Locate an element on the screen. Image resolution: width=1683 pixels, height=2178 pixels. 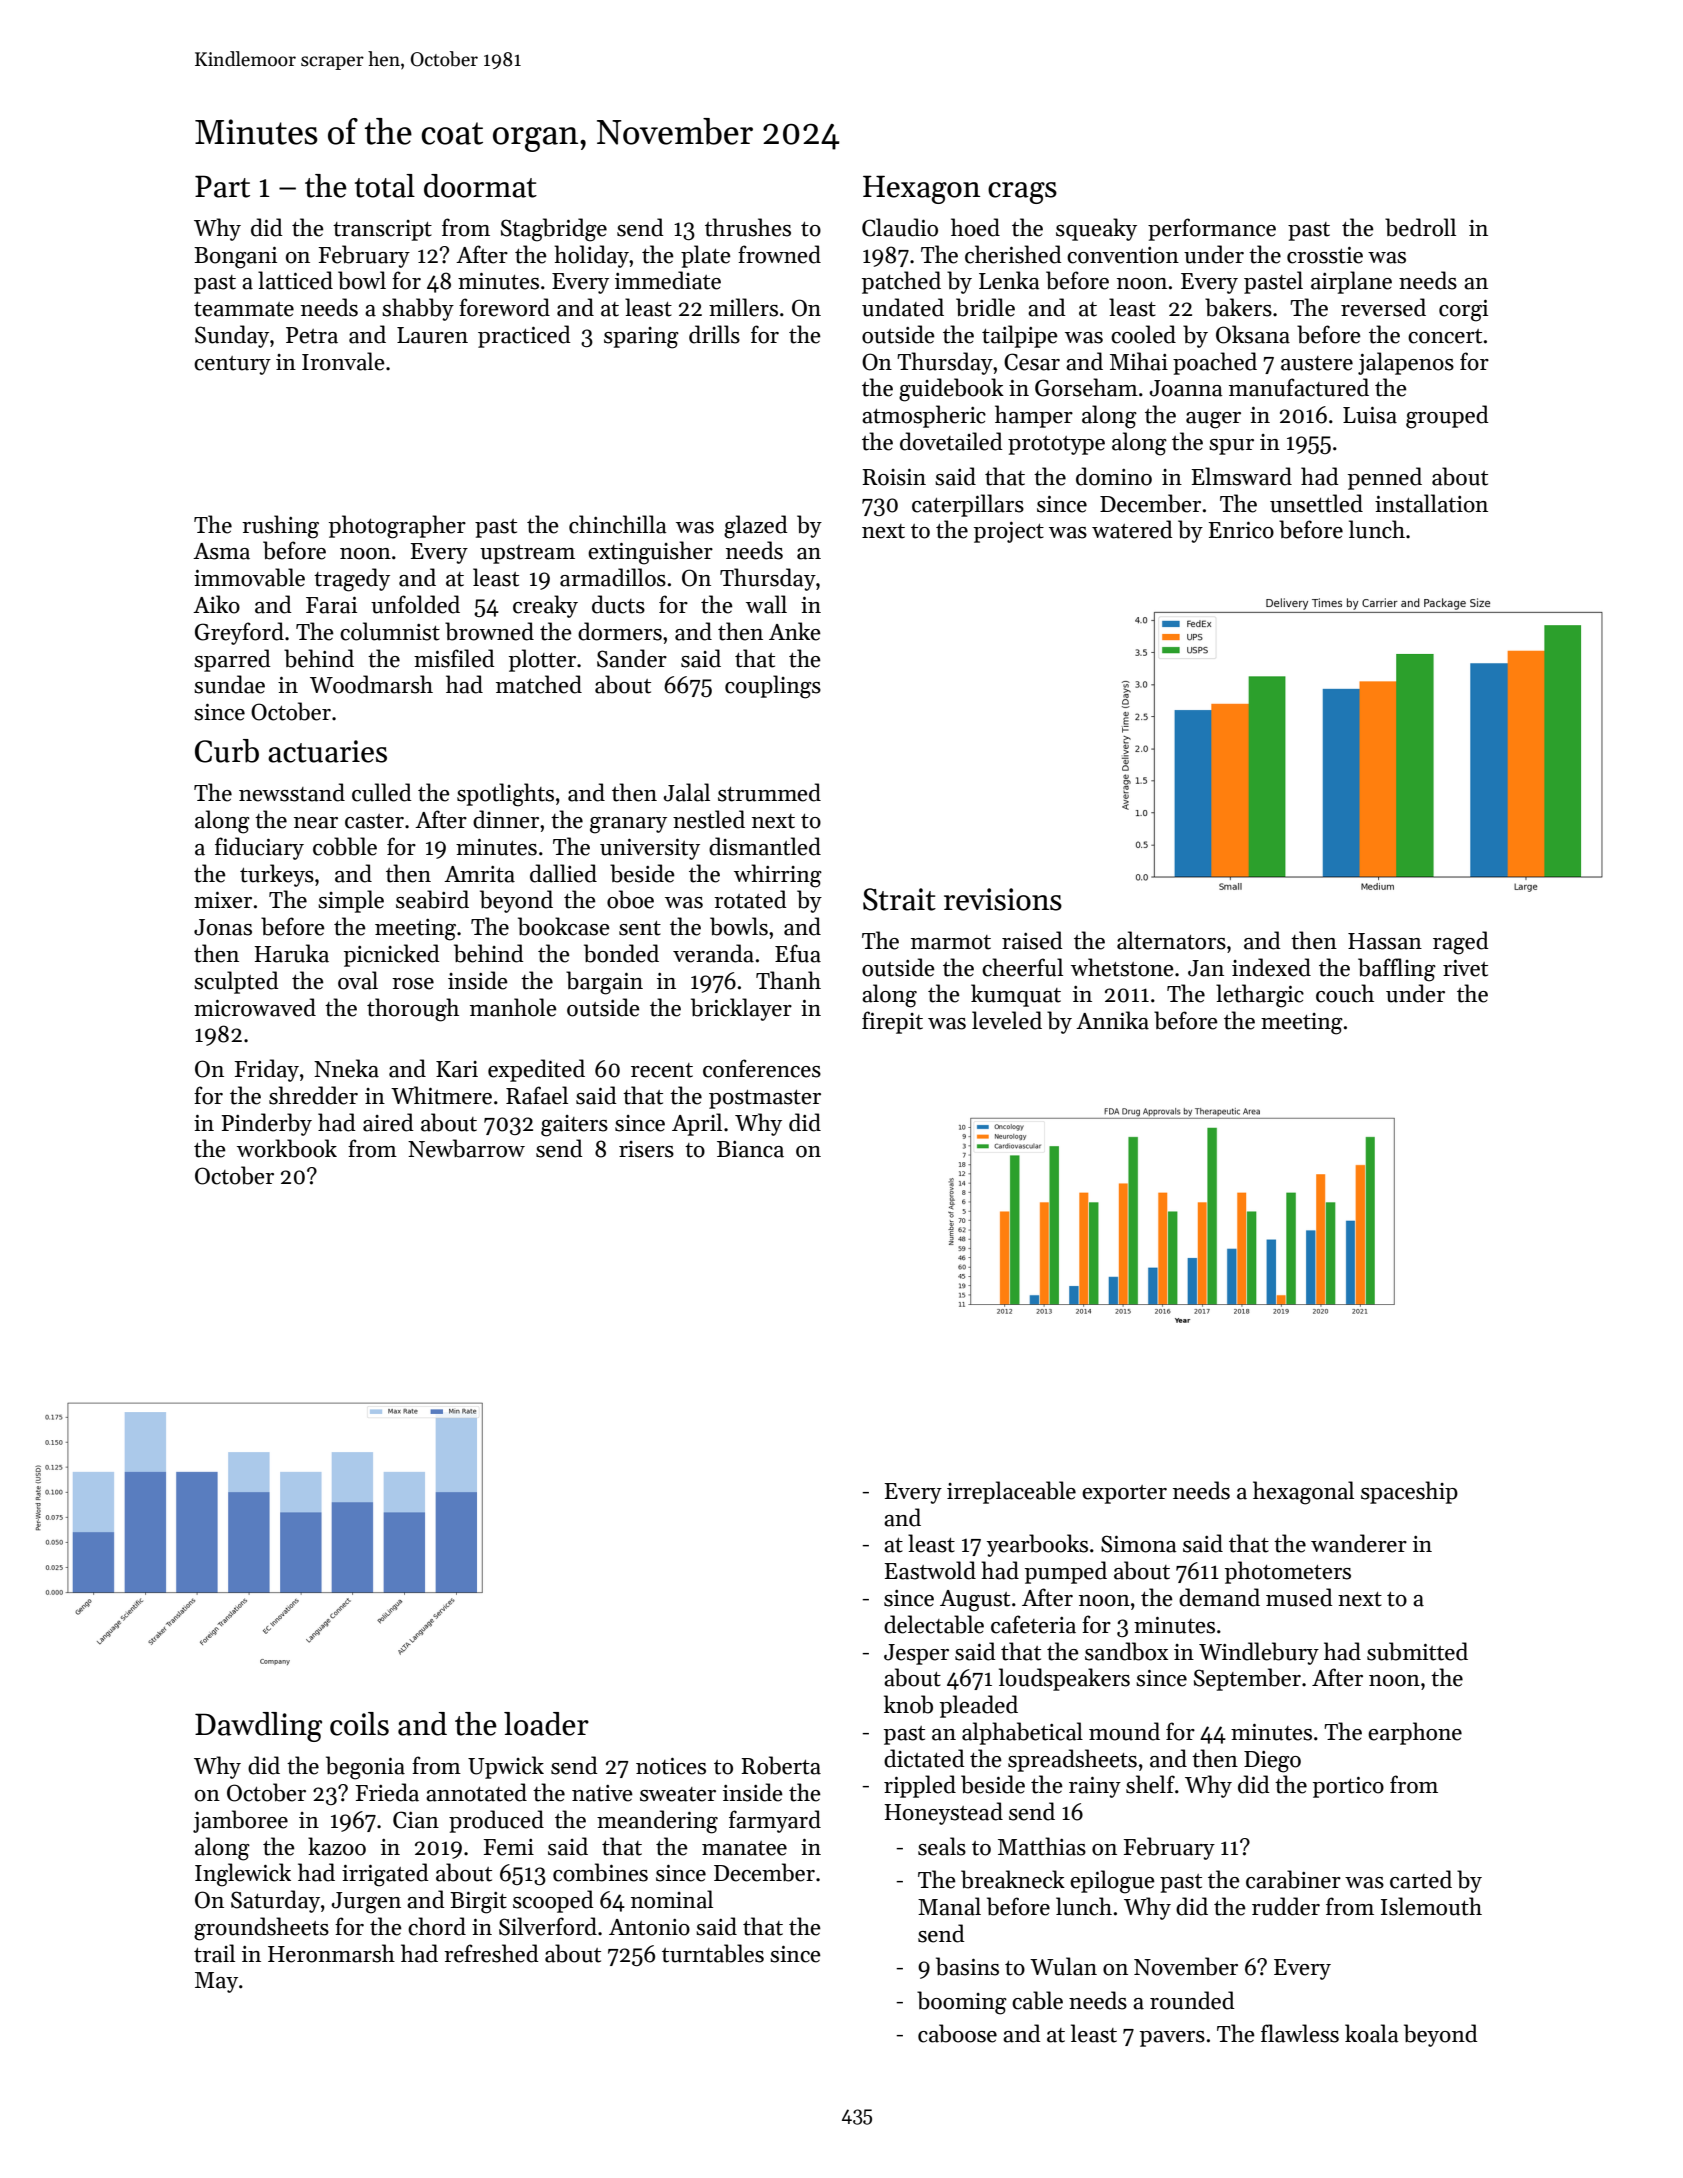
Bianca is located at coordinates (750, 1149).
